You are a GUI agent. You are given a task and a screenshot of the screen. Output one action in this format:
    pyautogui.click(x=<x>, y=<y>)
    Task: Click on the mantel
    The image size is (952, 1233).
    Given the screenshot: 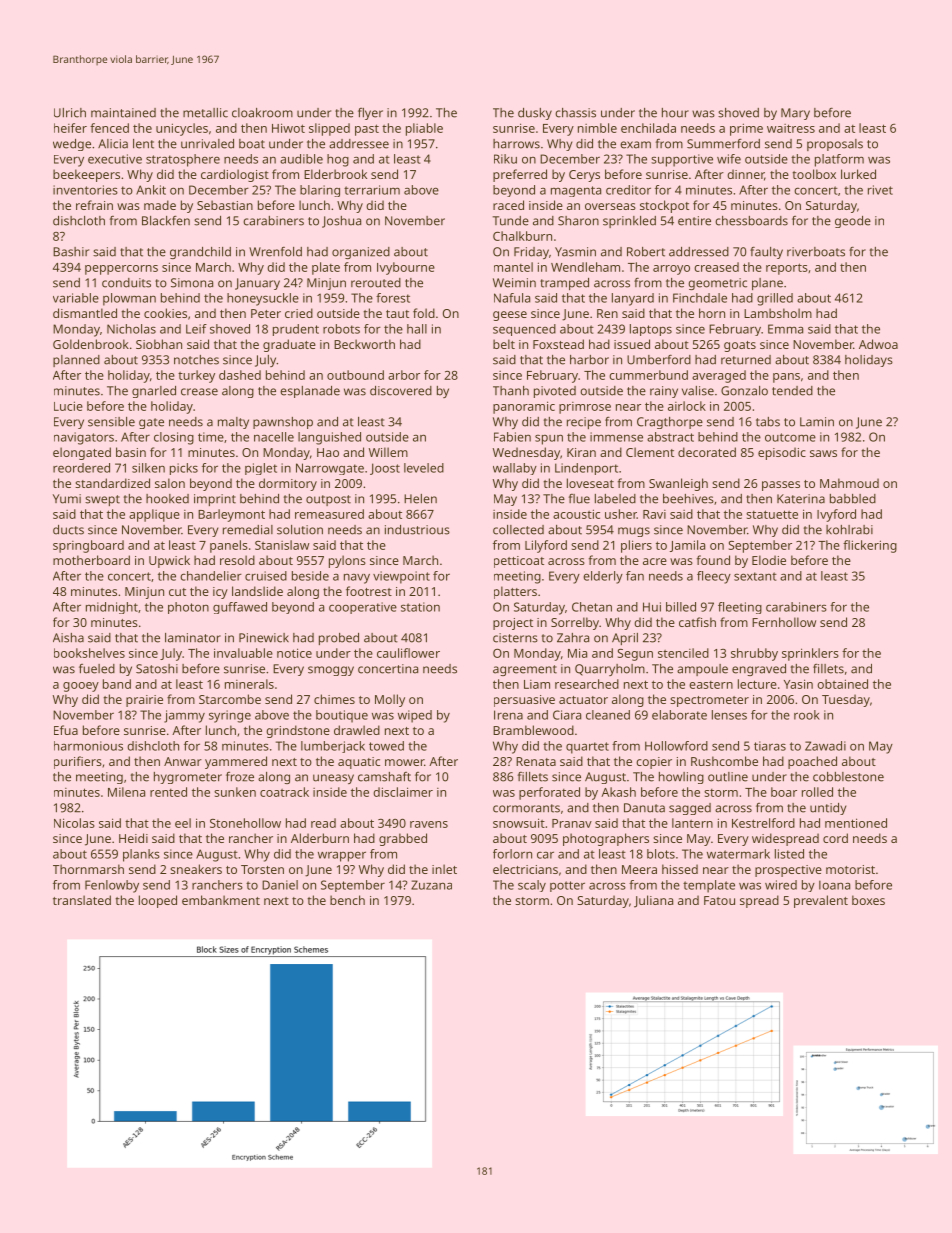 What is the action you would take?
    pyautogui.click(x=513, y=267)
